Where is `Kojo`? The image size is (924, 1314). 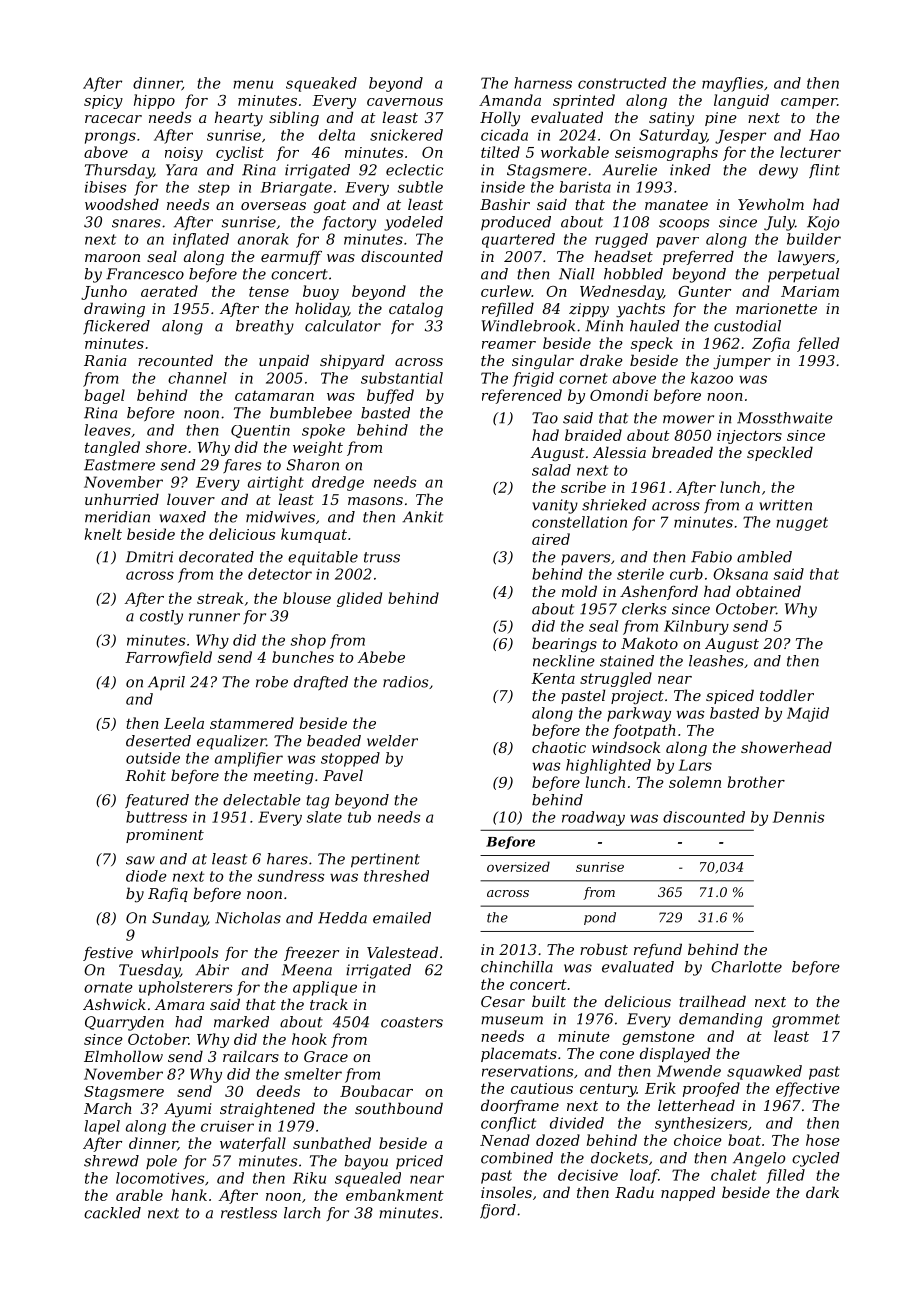 Kojo is located at coordinates (823, 223).
